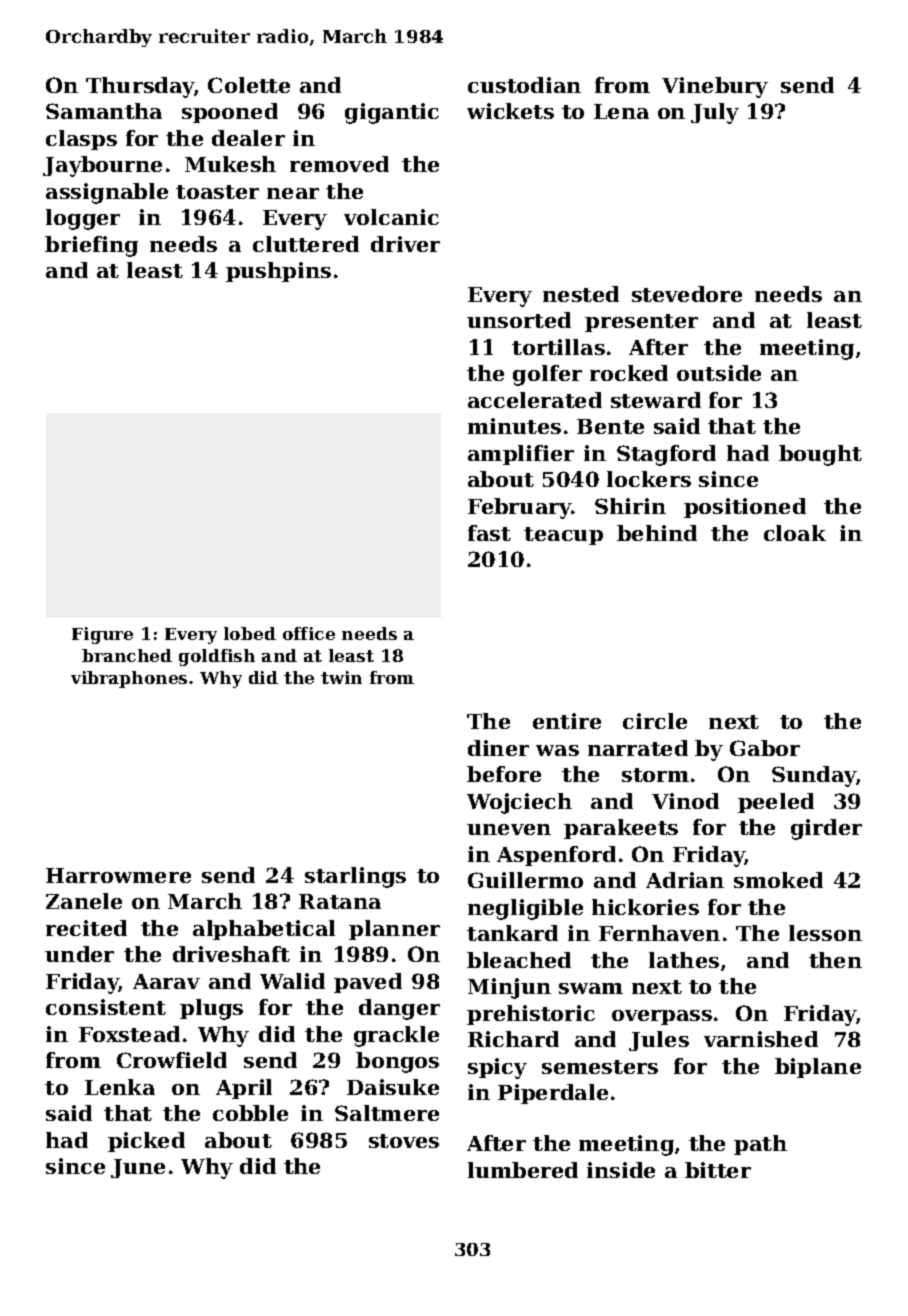 This screenshot has width=908, height=1316. I want to click on Figure, so click(102, 635).
